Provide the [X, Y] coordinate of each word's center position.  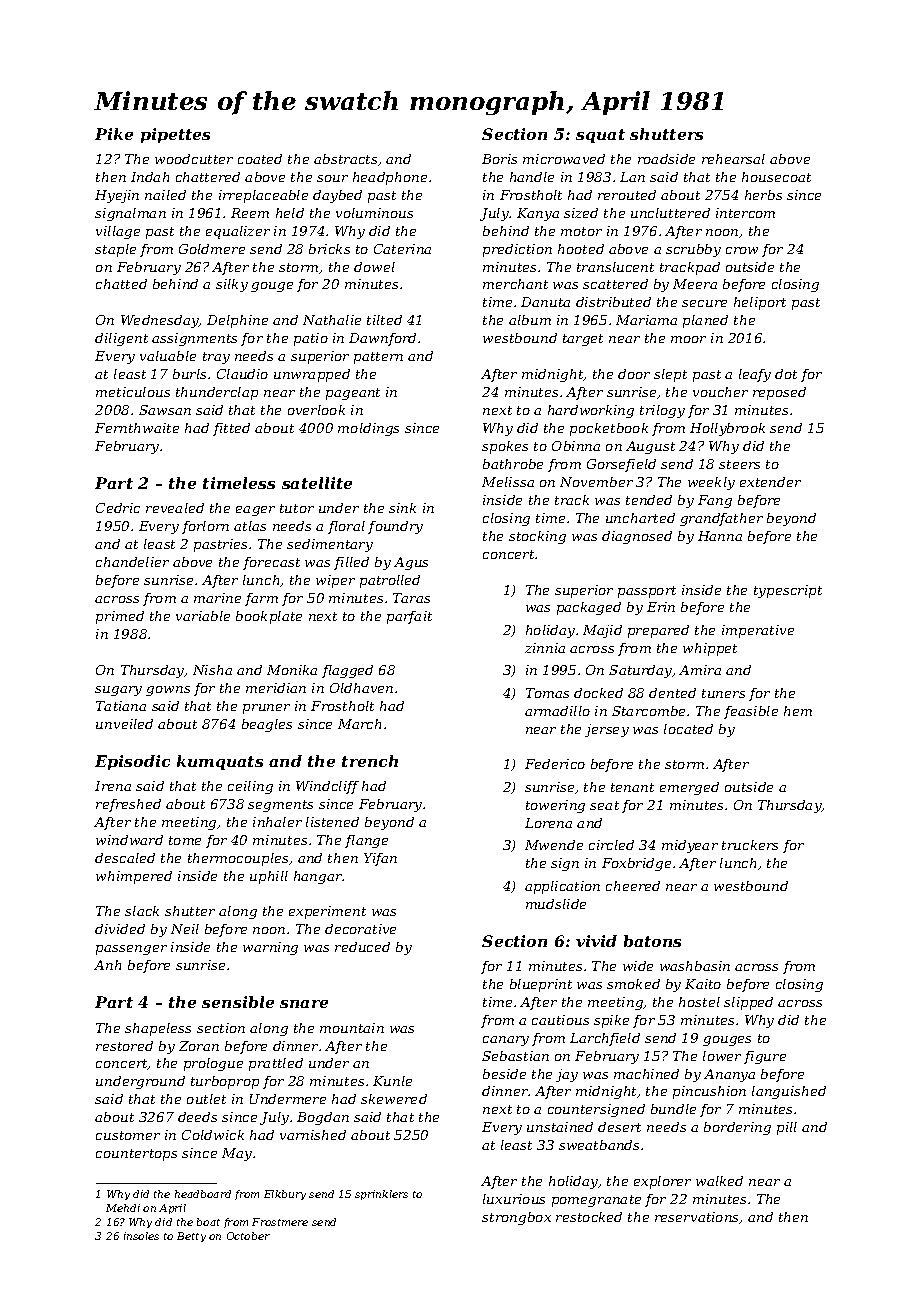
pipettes [175, 135]
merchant [515, 284]
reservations [697, 1218]
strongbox [516, 1218]
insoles [141, 1236]
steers [739, 464]
